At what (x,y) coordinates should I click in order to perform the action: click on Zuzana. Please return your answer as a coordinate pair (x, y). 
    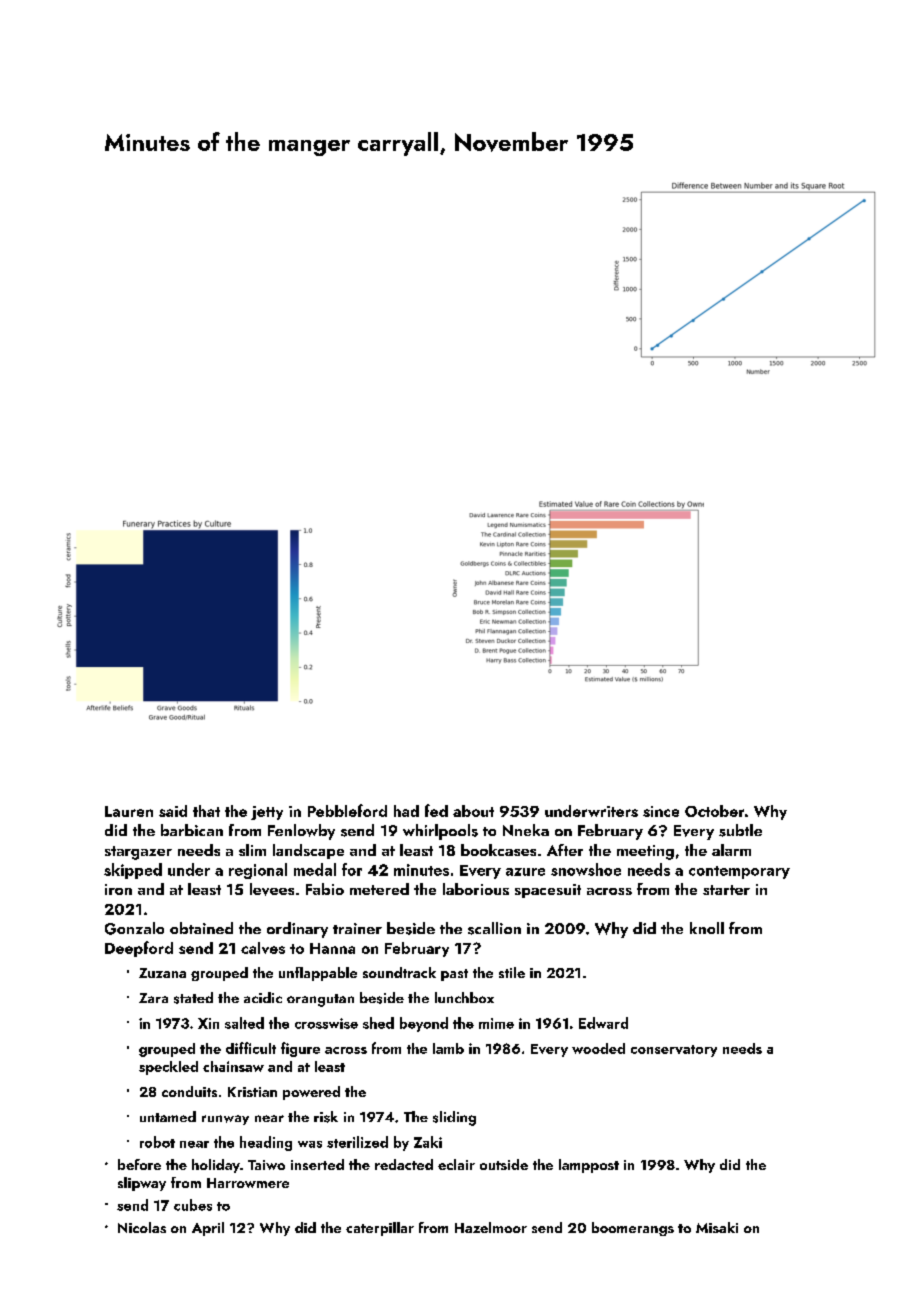
    Looking at the image, I should click on (162, 973).
